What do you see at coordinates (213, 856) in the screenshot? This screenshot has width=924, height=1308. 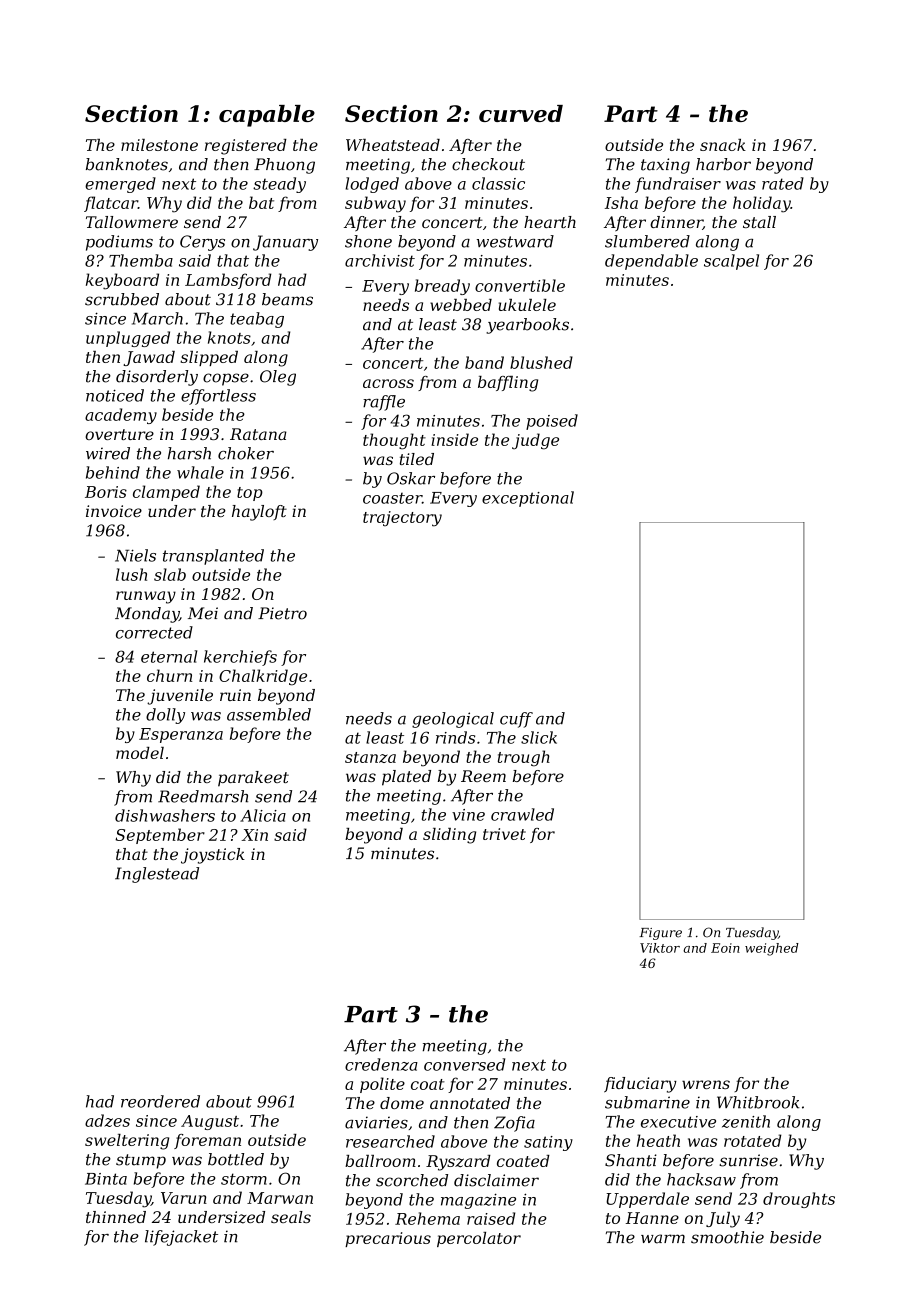 I see `joystick` at bounding box center [213, 856].
